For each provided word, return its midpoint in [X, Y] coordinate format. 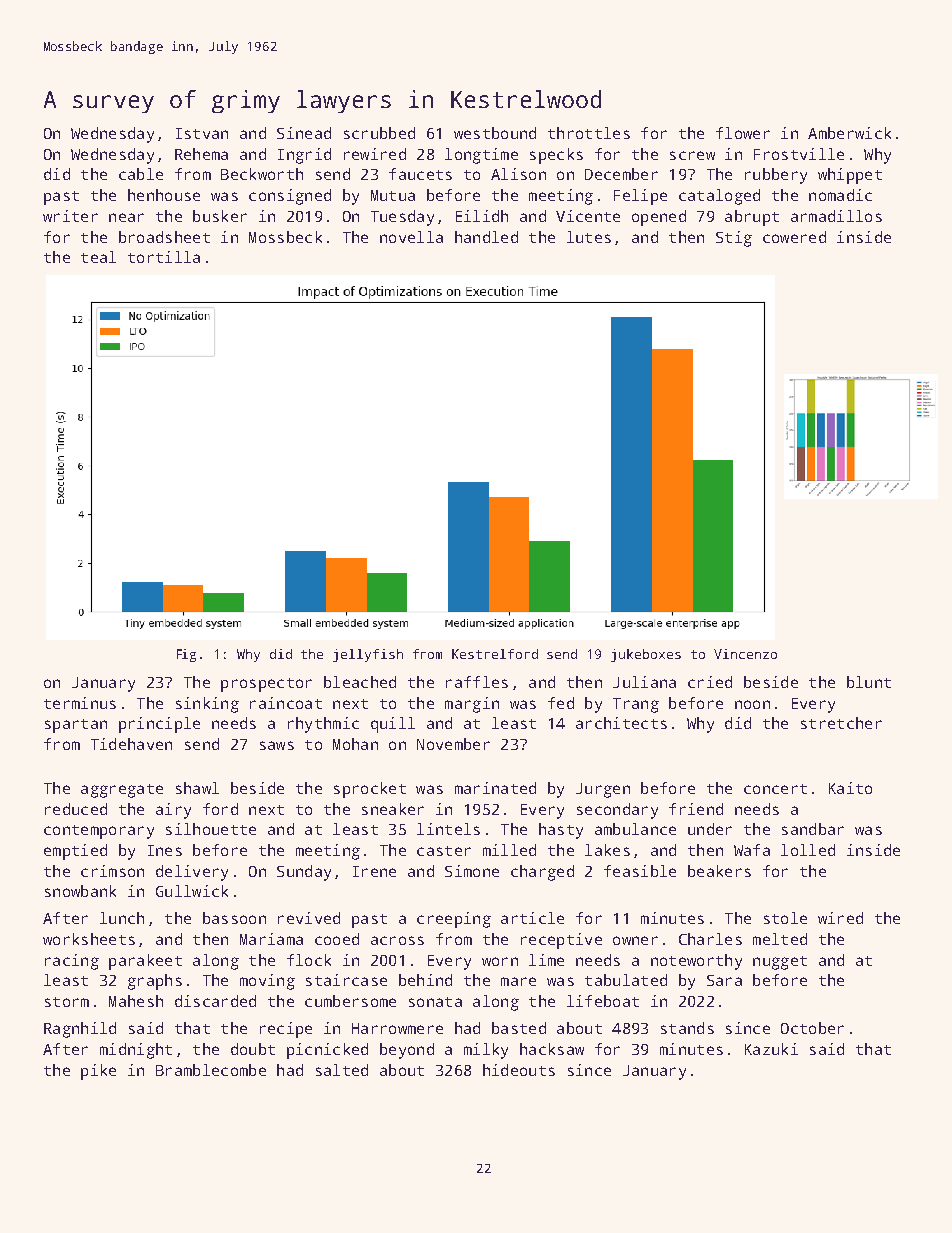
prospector [266, 685]
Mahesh [136, 1001]
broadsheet [164, 237]
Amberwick [849, 133]
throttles [589, 133]
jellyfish [368, 655]
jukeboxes [646, 655]
